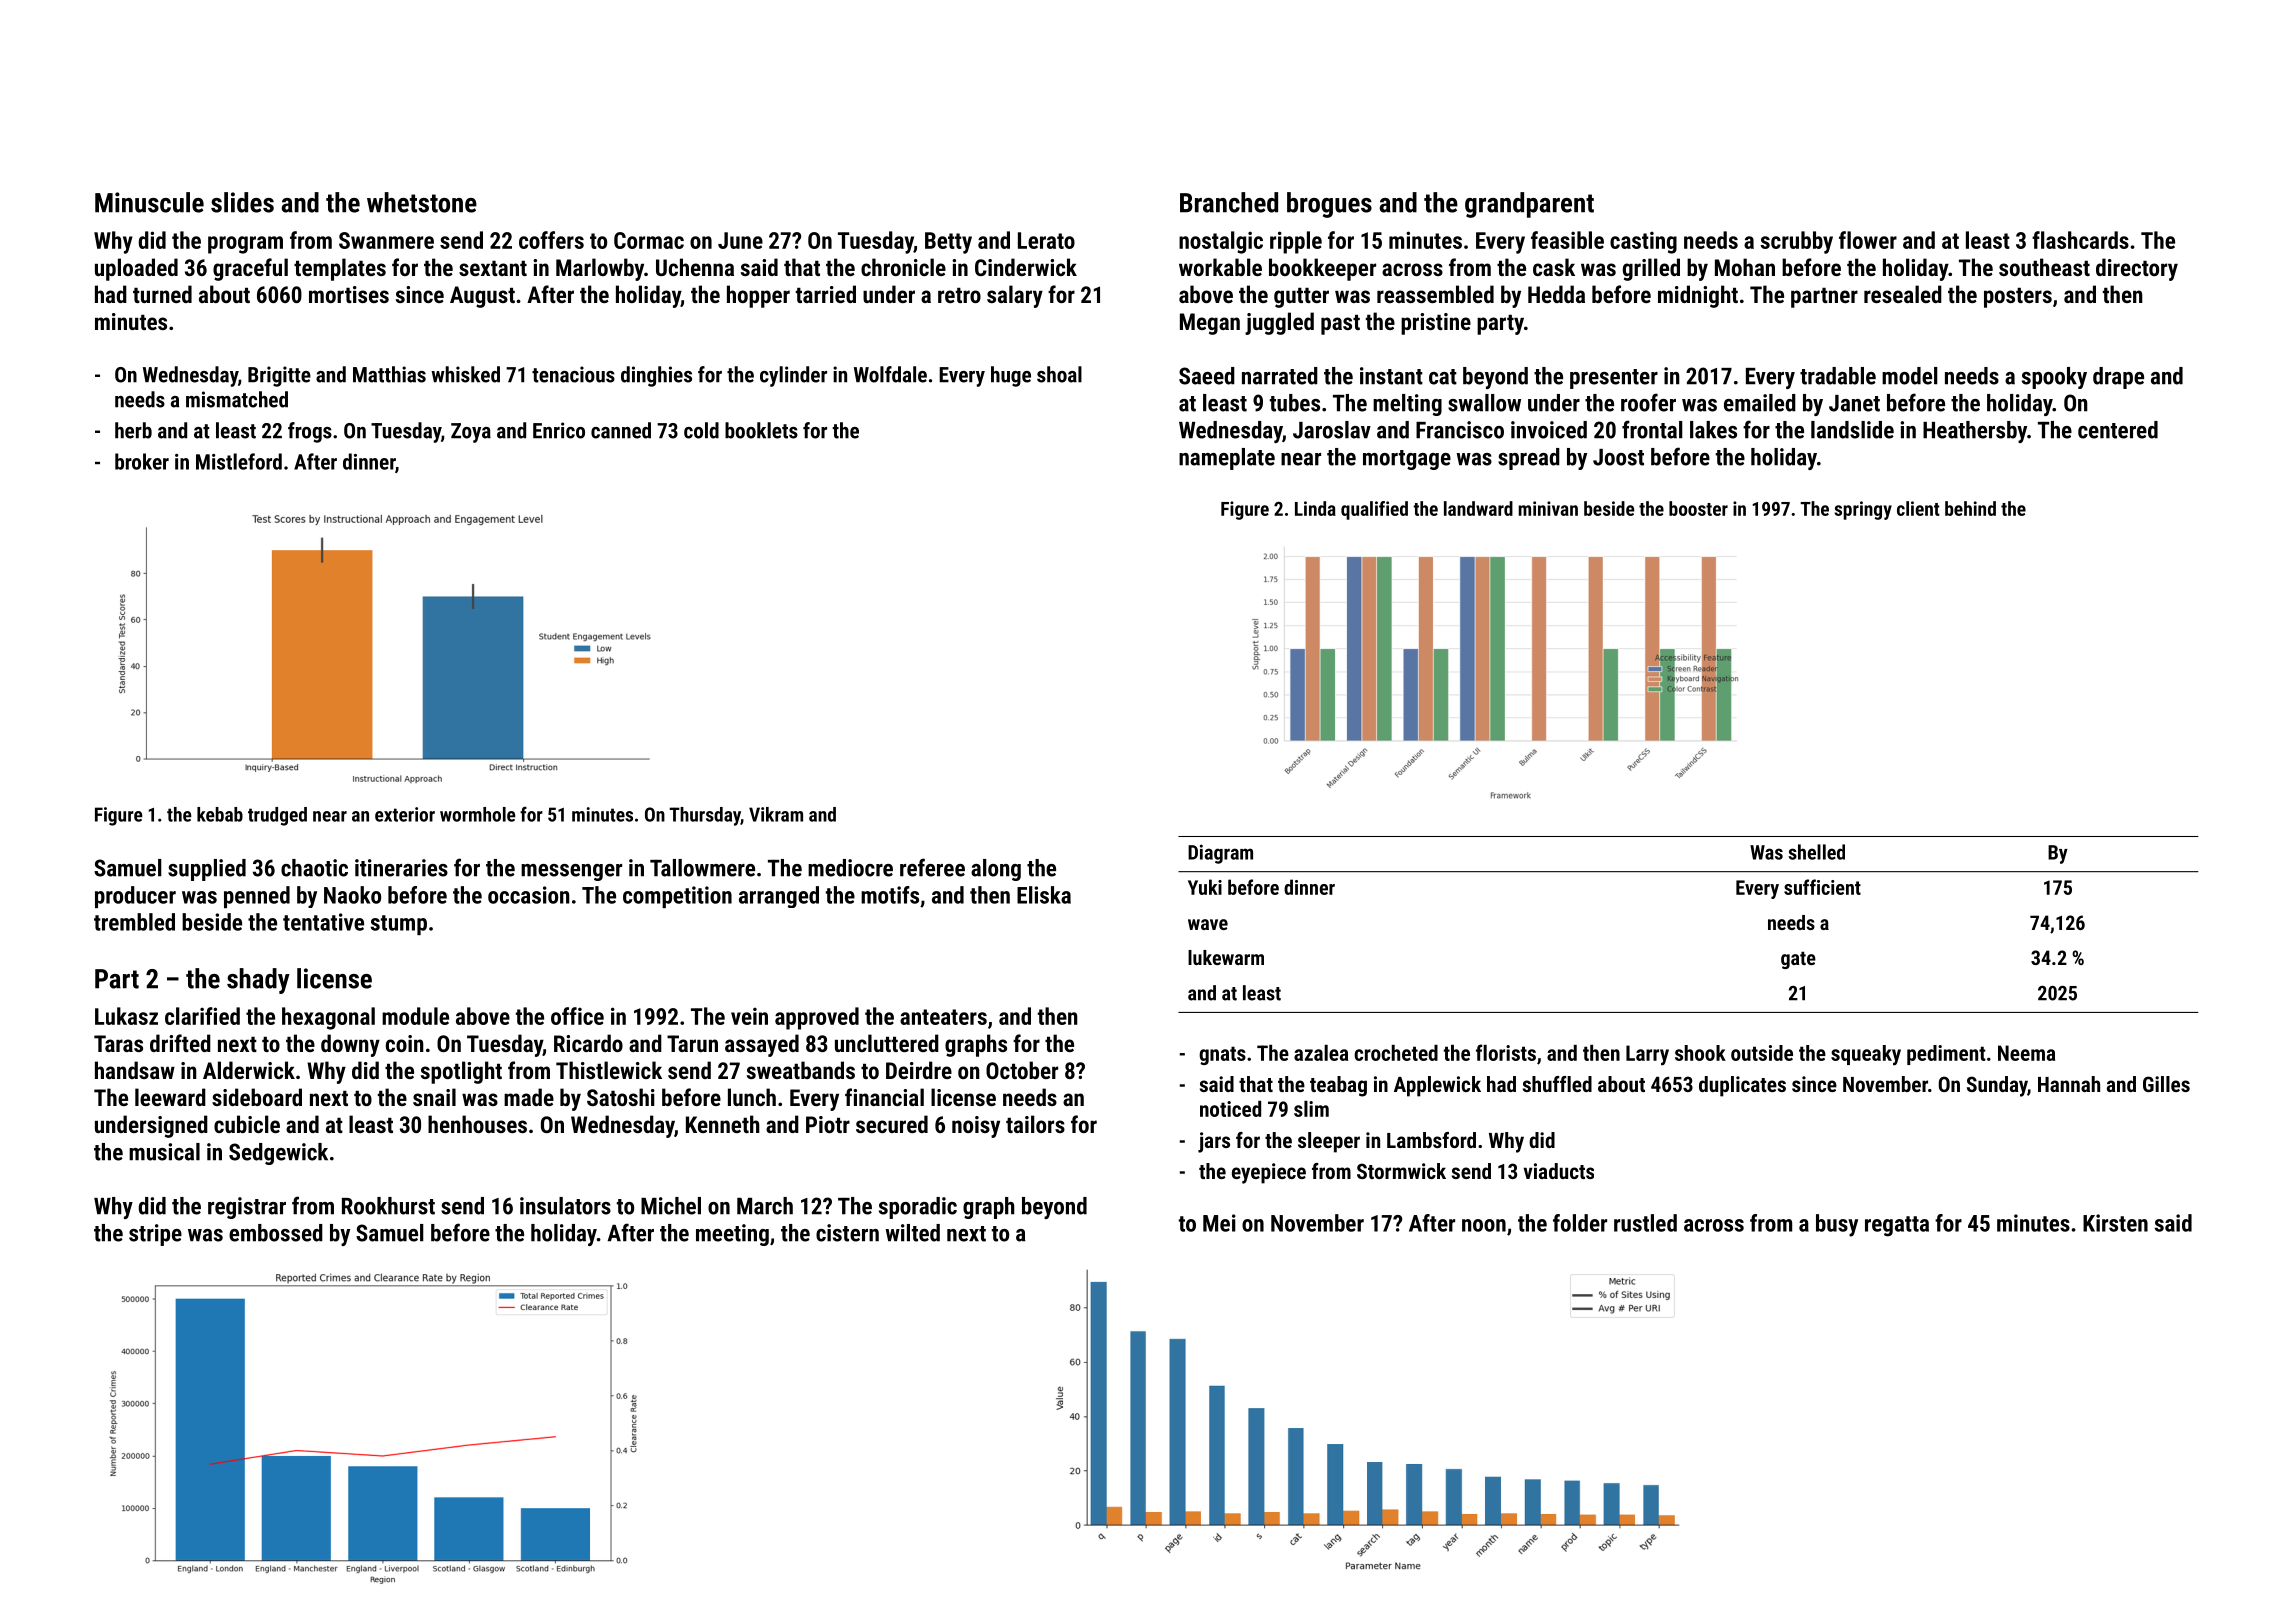 The image size is (2292, 1620). I want to click on qualified, so click(1374, 510).
